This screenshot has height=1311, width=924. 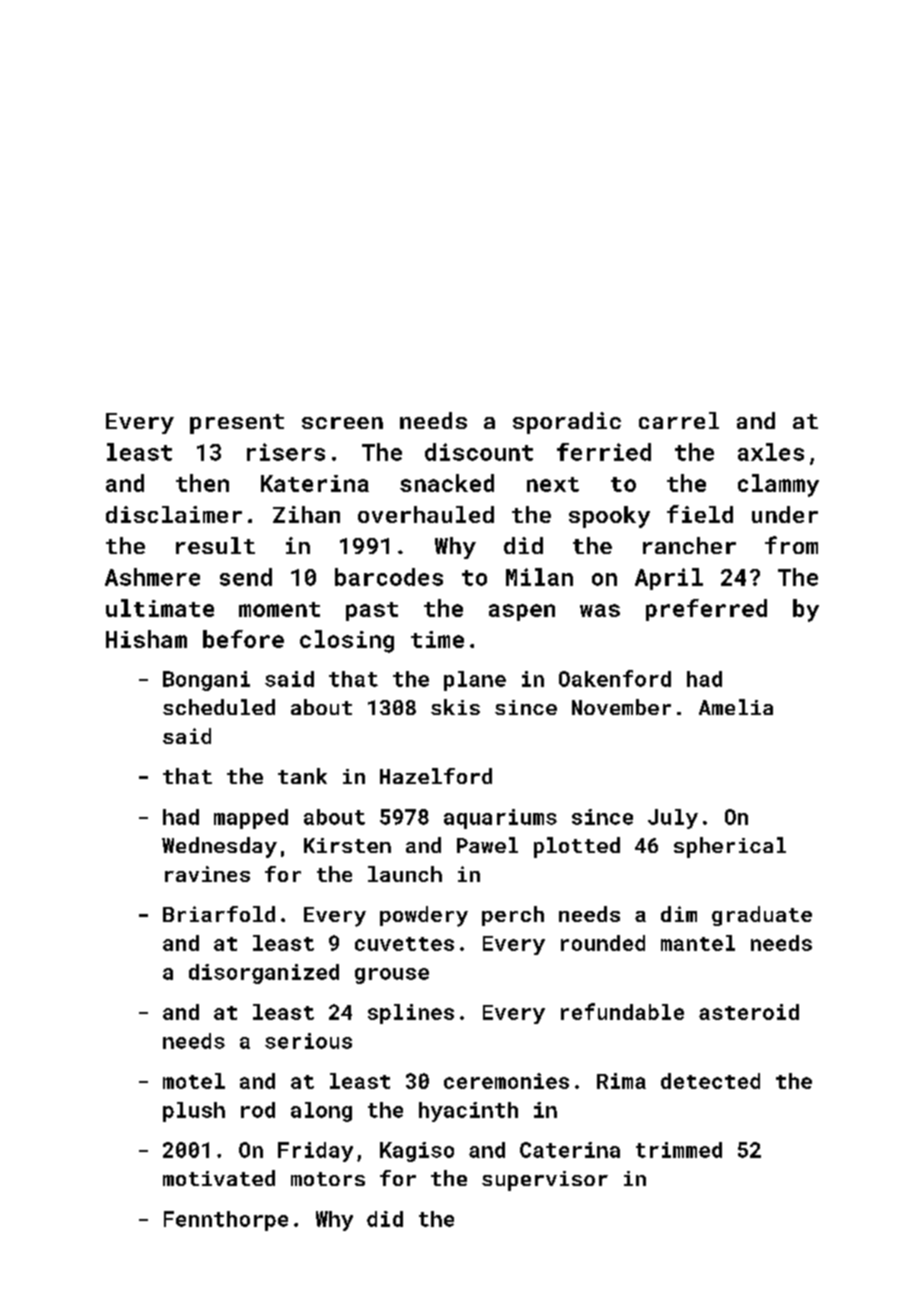 What do you see at coordinates (679, 420) in the screenshot?
I see `carrel` at bounding box center [679, 420].
